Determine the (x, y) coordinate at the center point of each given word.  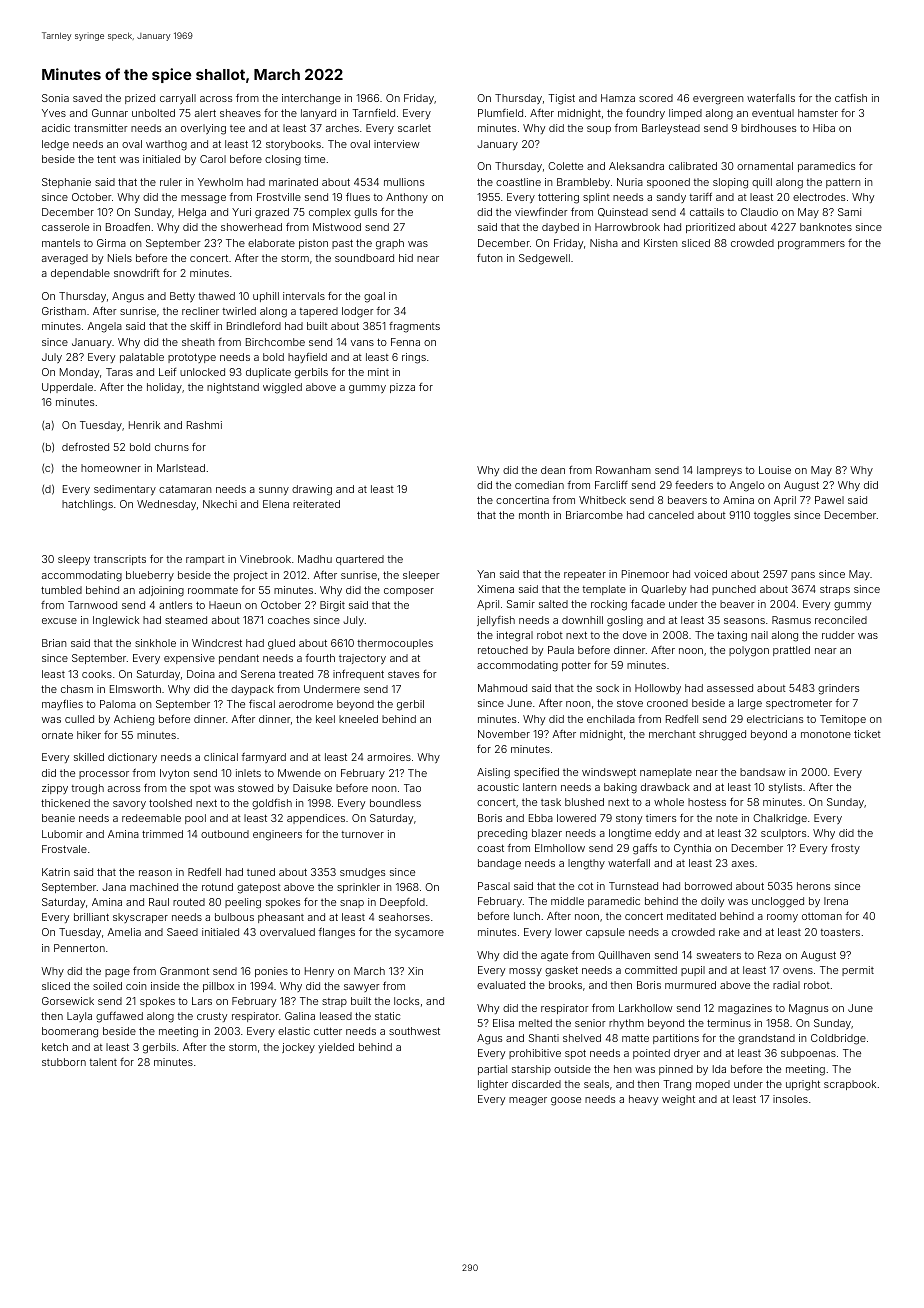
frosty (845, 849)
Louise (775, 470)
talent (103, 1062)
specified (536, 772)
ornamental (765, 166)
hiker (89, 735)
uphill (266, 297)
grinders (838, 689)
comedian (539, 485)
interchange (311, 99)
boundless (395, 803)
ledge (55, 145)
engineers (277, 835)
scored (656, 98)
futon (489, 258)
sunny (274, 491)
